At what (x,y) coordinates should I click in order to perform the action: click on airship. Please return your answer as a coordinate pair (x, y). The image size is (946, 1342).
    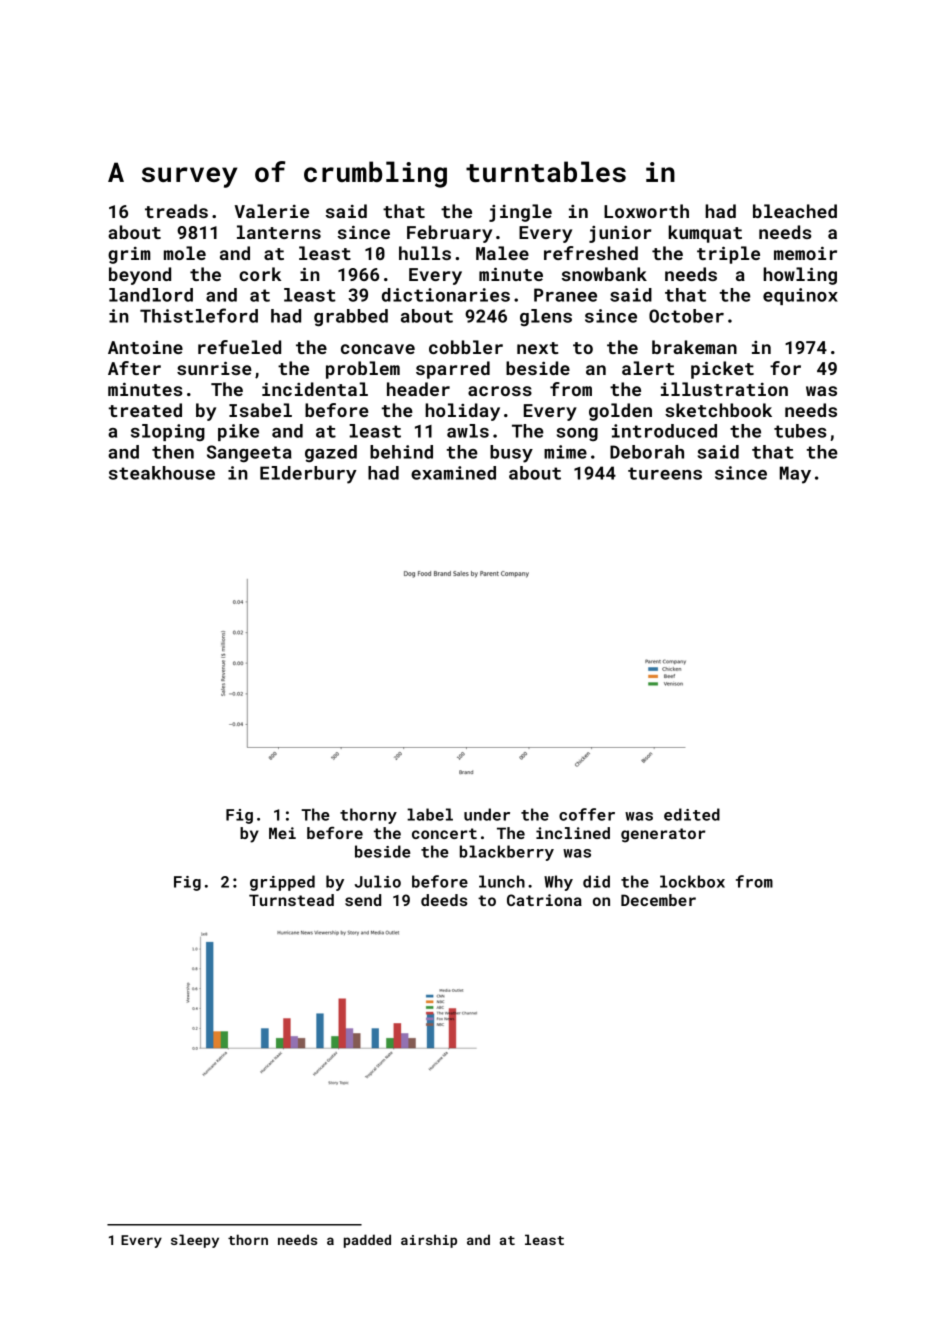
    Looking at the image, I should click on (429, 1241).
